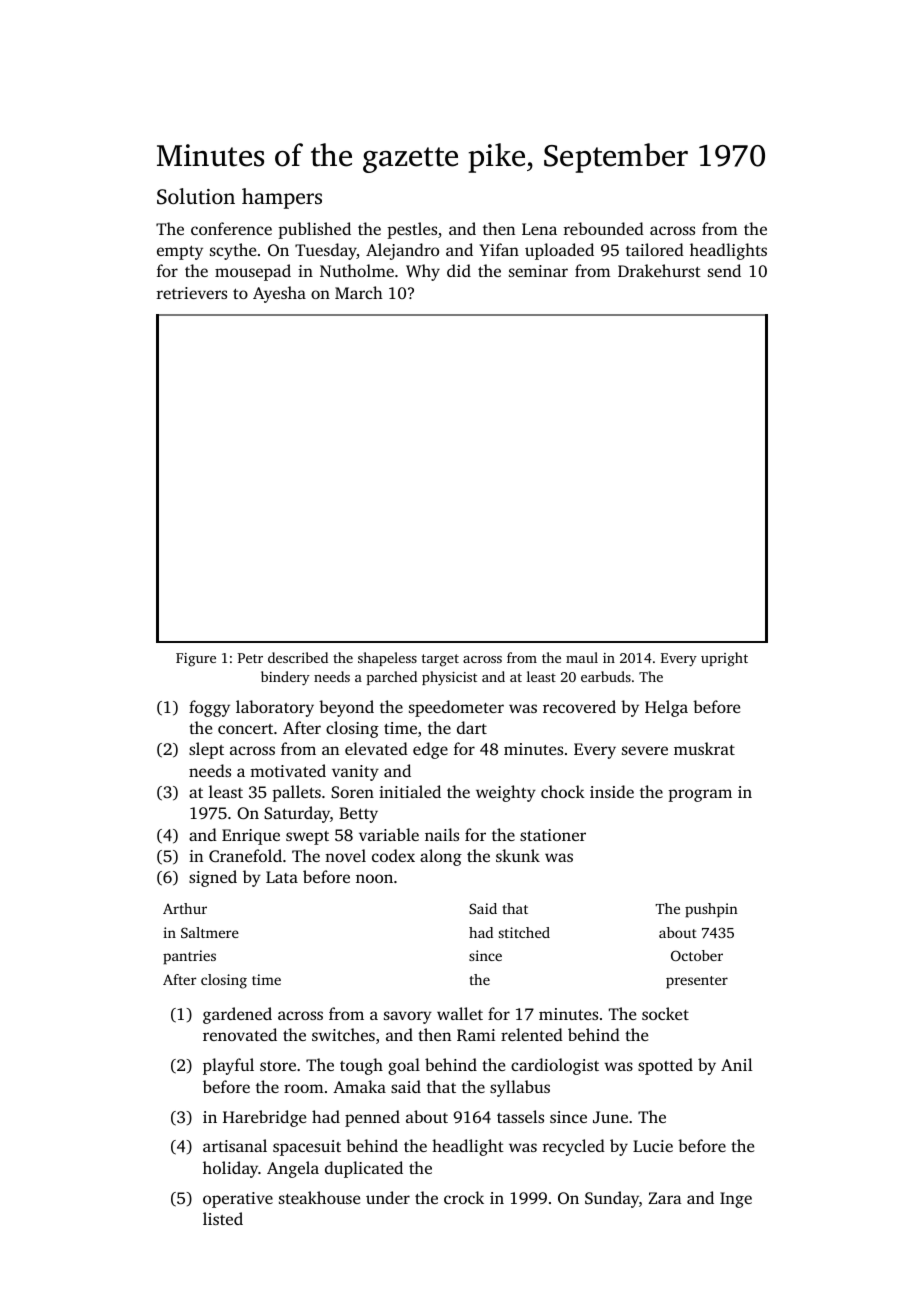  What do you see at coordinates (520, 1116) in the page?
I see `tassels` at bounding box center [520, 1116].
